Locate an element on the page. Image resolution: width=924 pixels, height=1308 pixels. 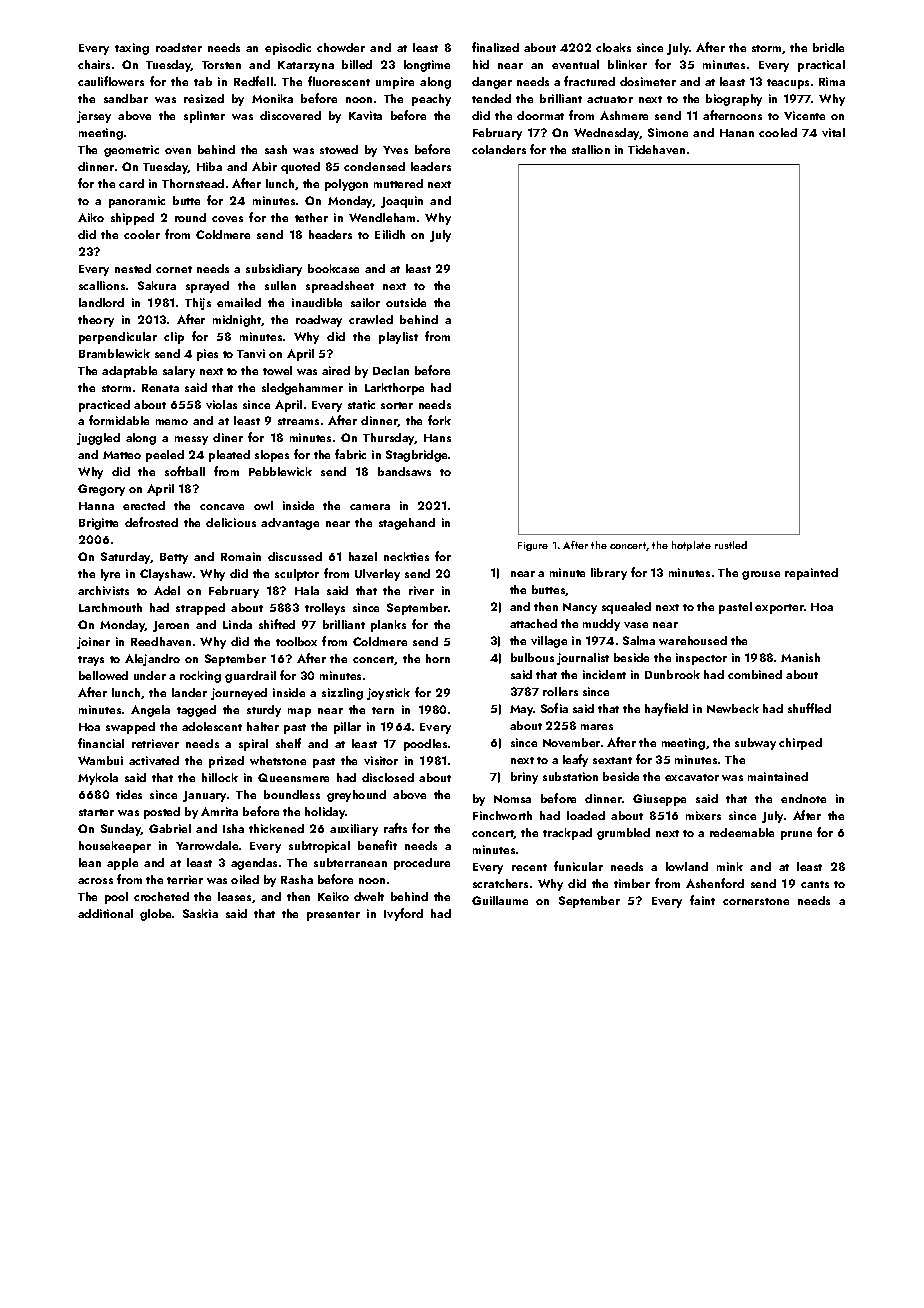
sullen is located at coordinates (280, 285).
